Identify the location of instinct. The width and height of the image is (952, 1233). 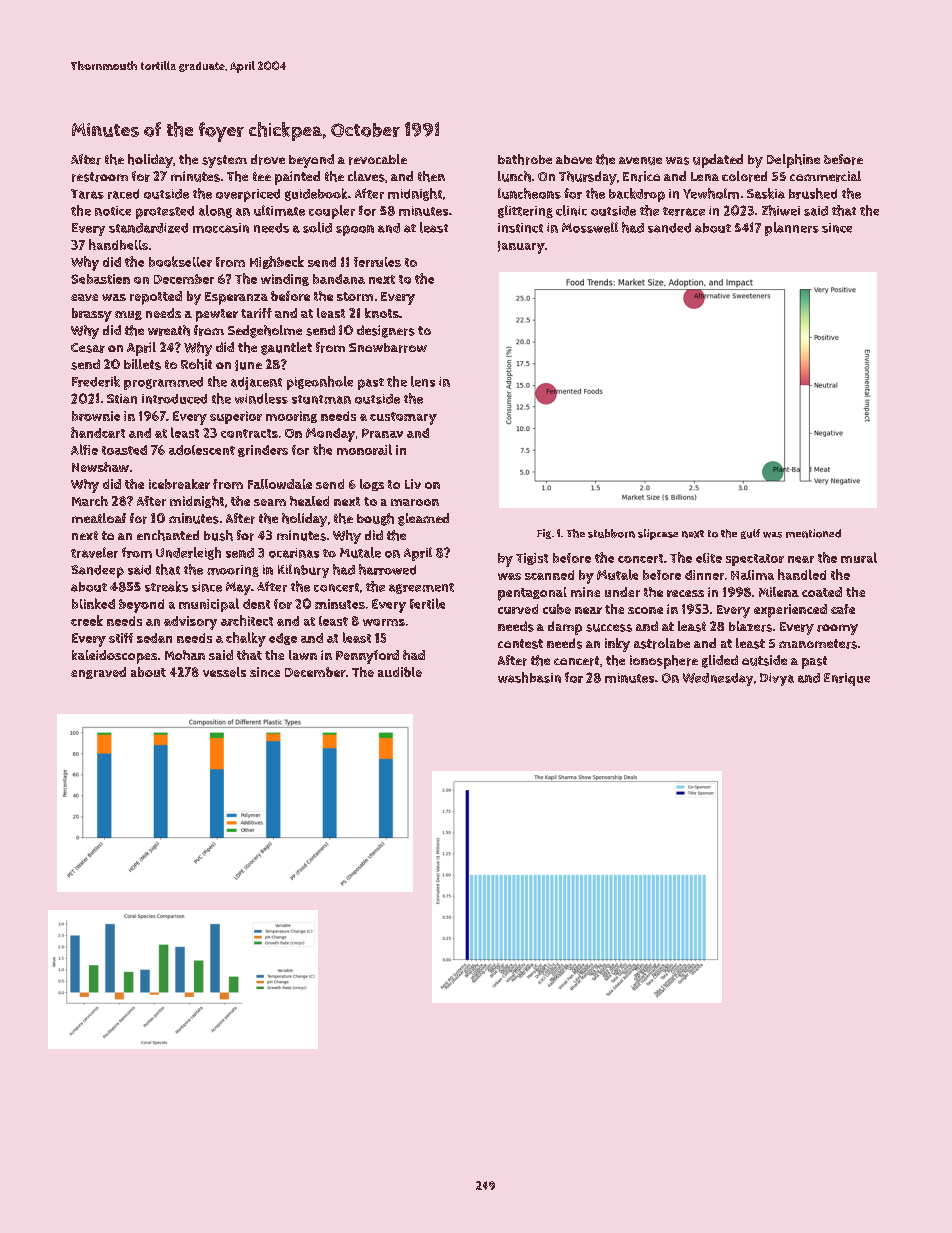
(520, 228).
